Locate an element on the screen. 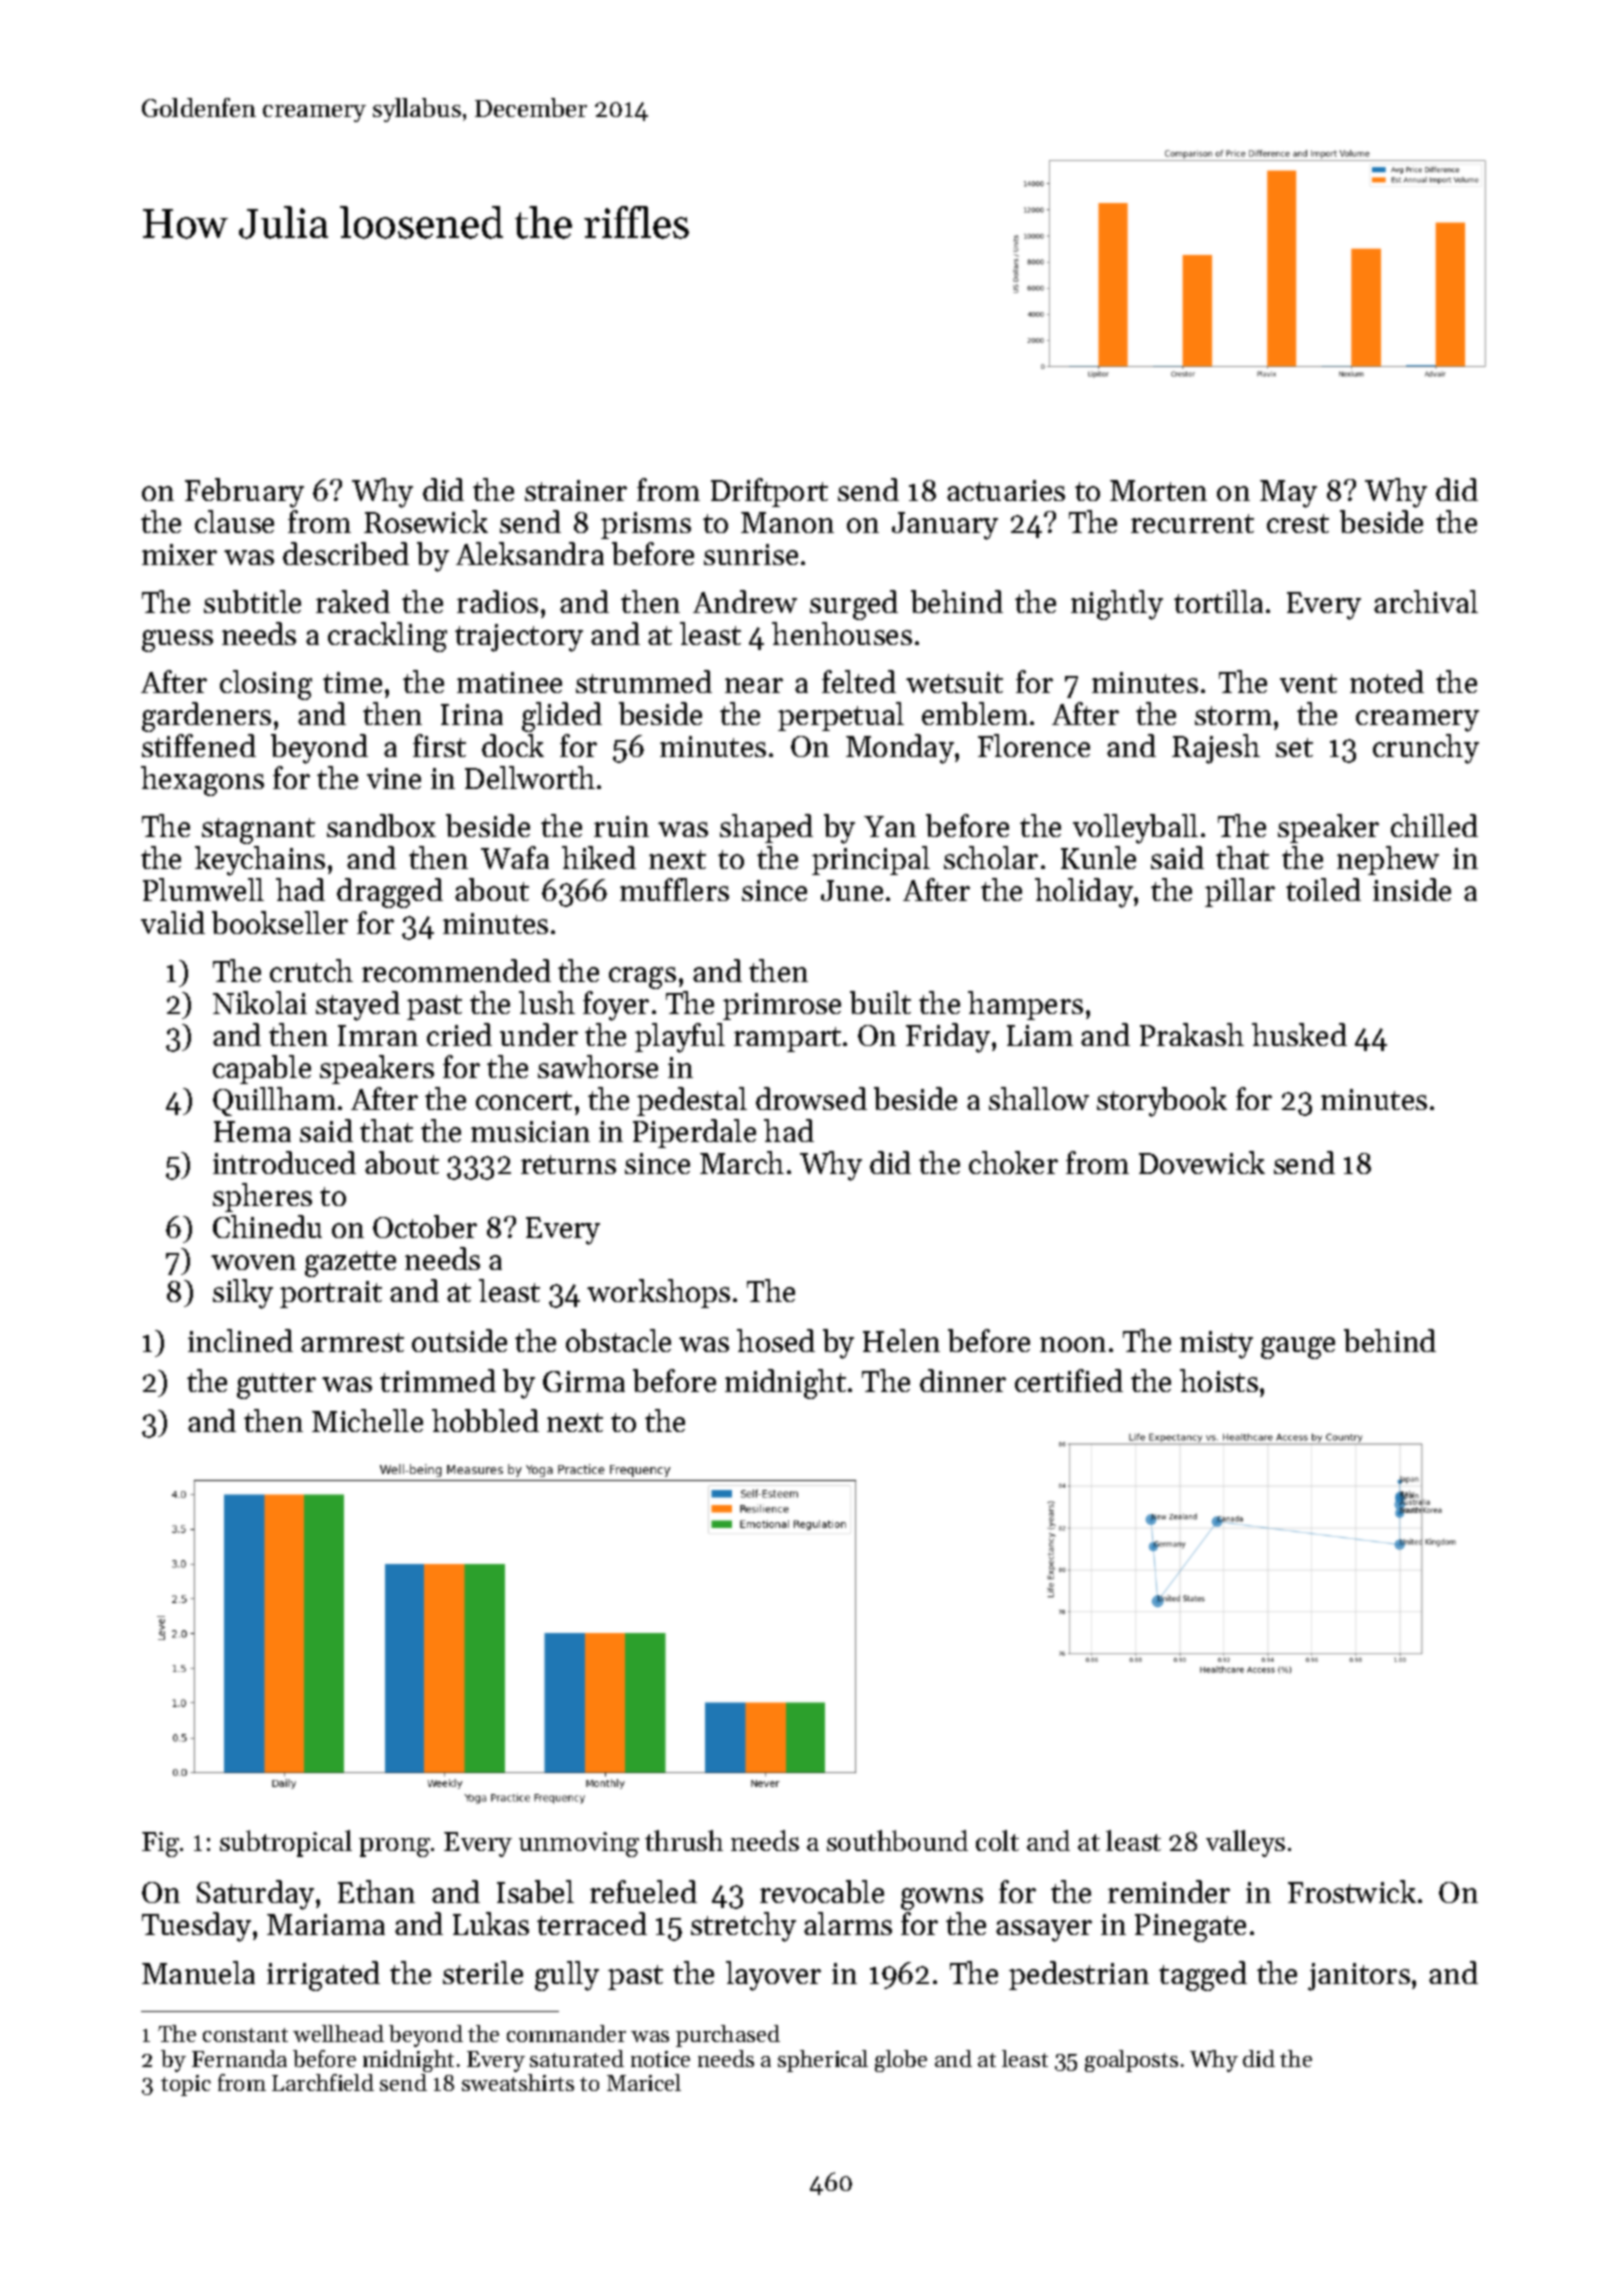 This screenshot has width=1620, height=2292. gutter is located at coordinates (276, 1386).
